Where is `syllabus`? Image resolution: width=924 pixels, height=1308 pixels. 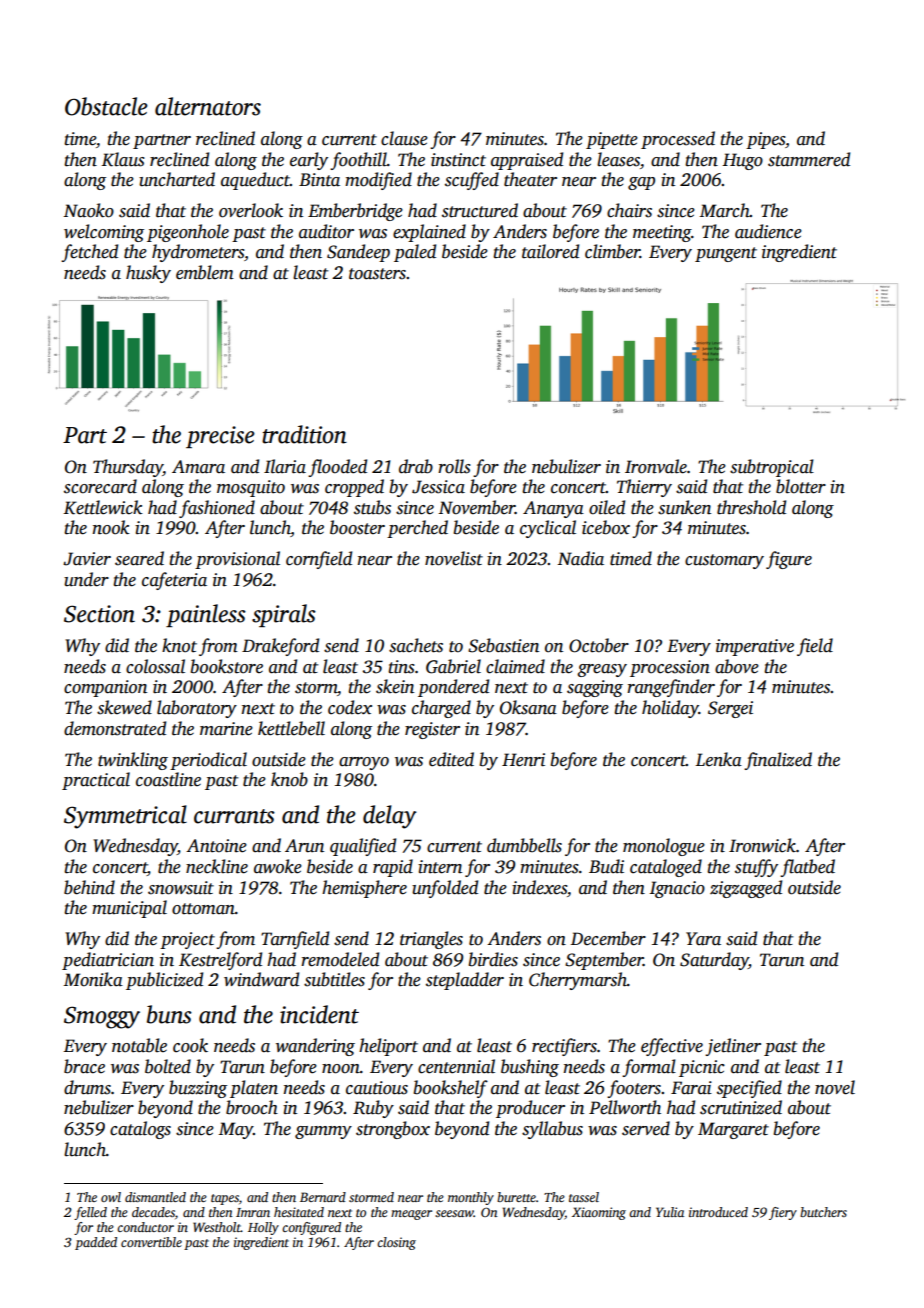 syllabus is located at coordinates (552, 1130).
